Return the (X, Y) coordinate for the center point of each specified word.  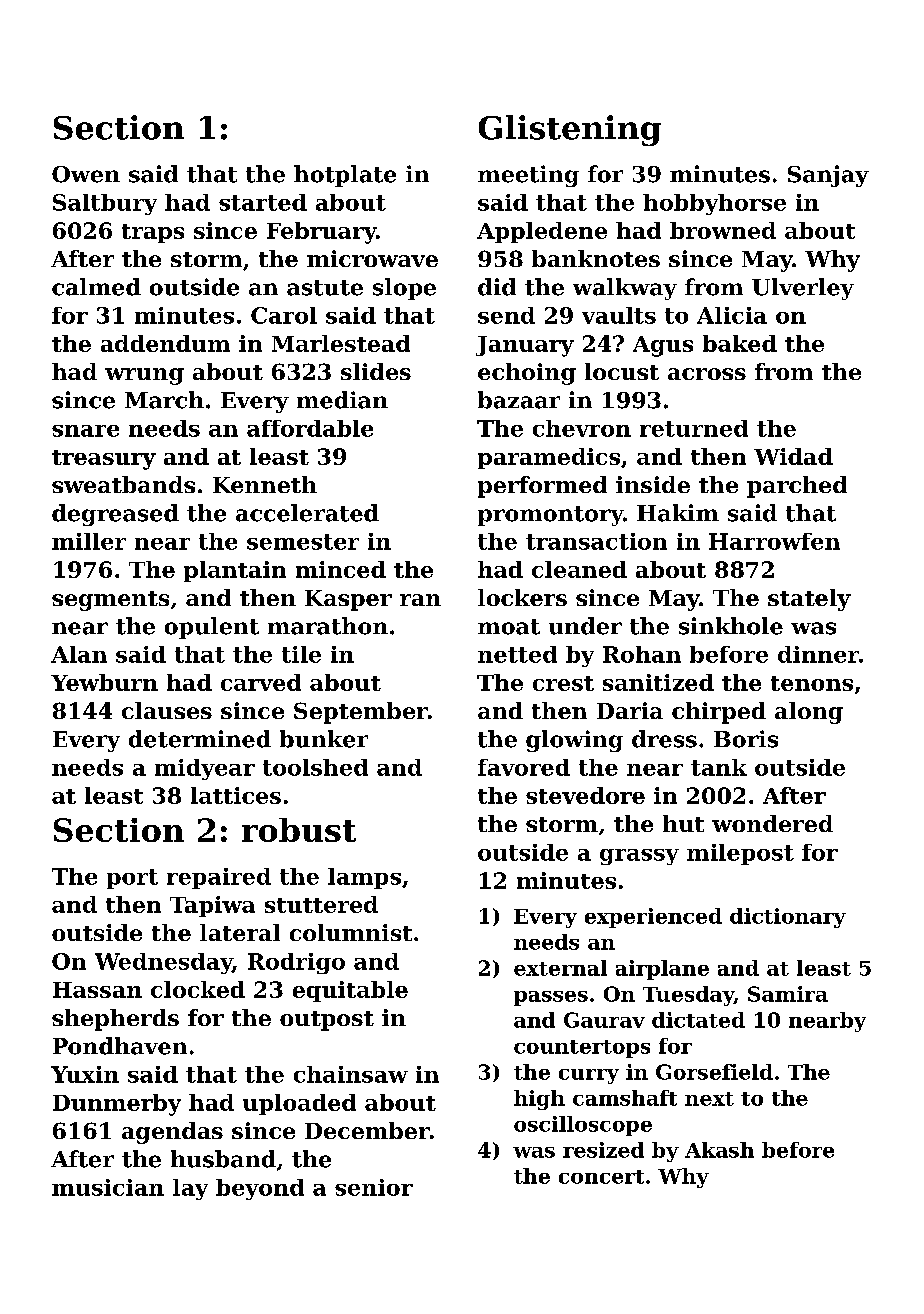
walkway (625, 289)
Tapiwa (212, 906)
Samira (788, 994)
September (361, 713)
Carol (284, 315)
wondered (772, 823)
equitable (350, 991)
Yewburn (104, 682)
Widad (793, 456)
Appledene (542, 232)
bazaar (519, 400)
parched (797, 487)
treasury (104, 460)
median (342, 400)
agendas (172, 1133)
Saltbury (105, 204)
